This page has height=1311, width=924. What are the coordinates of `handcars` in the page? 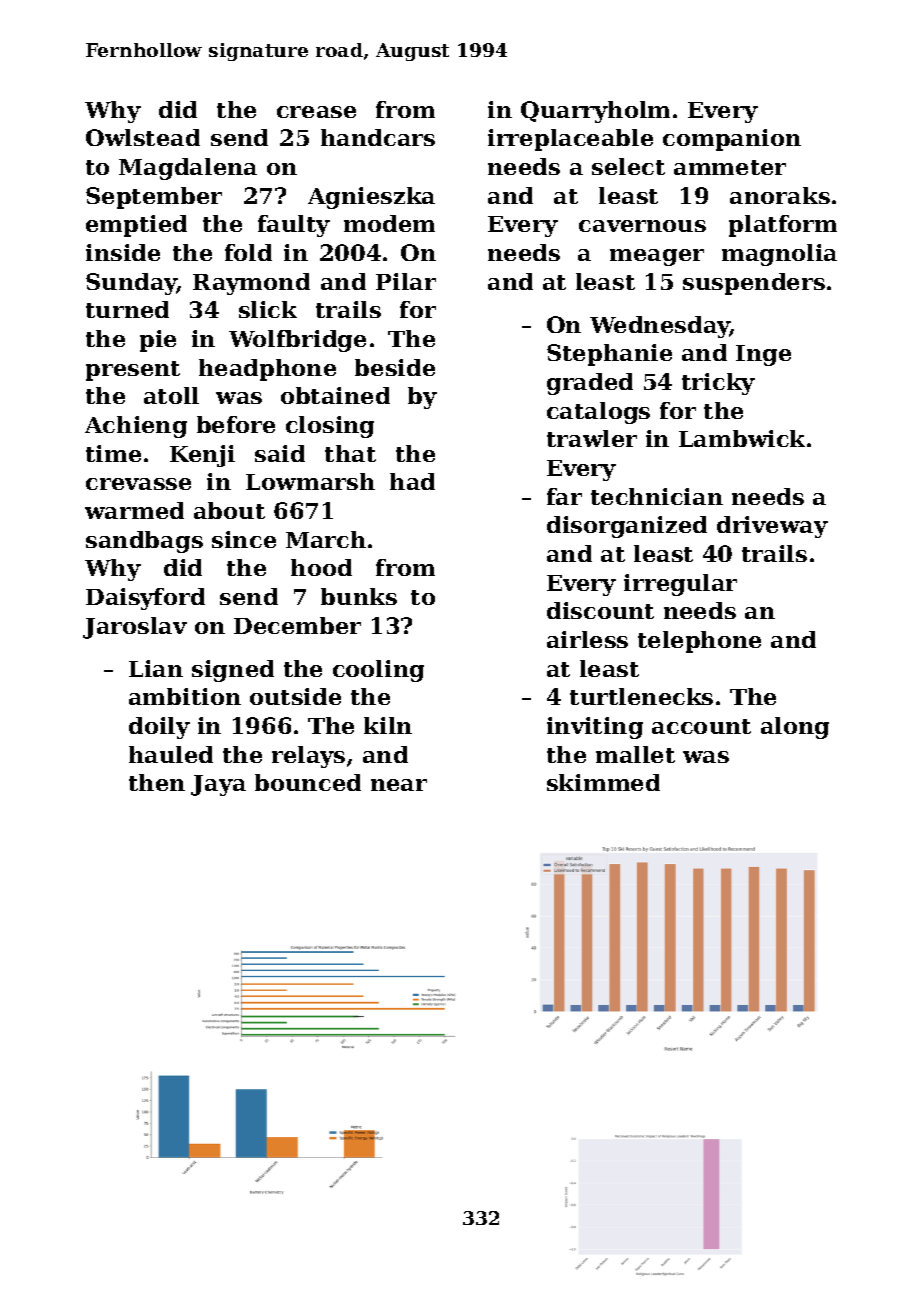 It's located at (378, 137).
